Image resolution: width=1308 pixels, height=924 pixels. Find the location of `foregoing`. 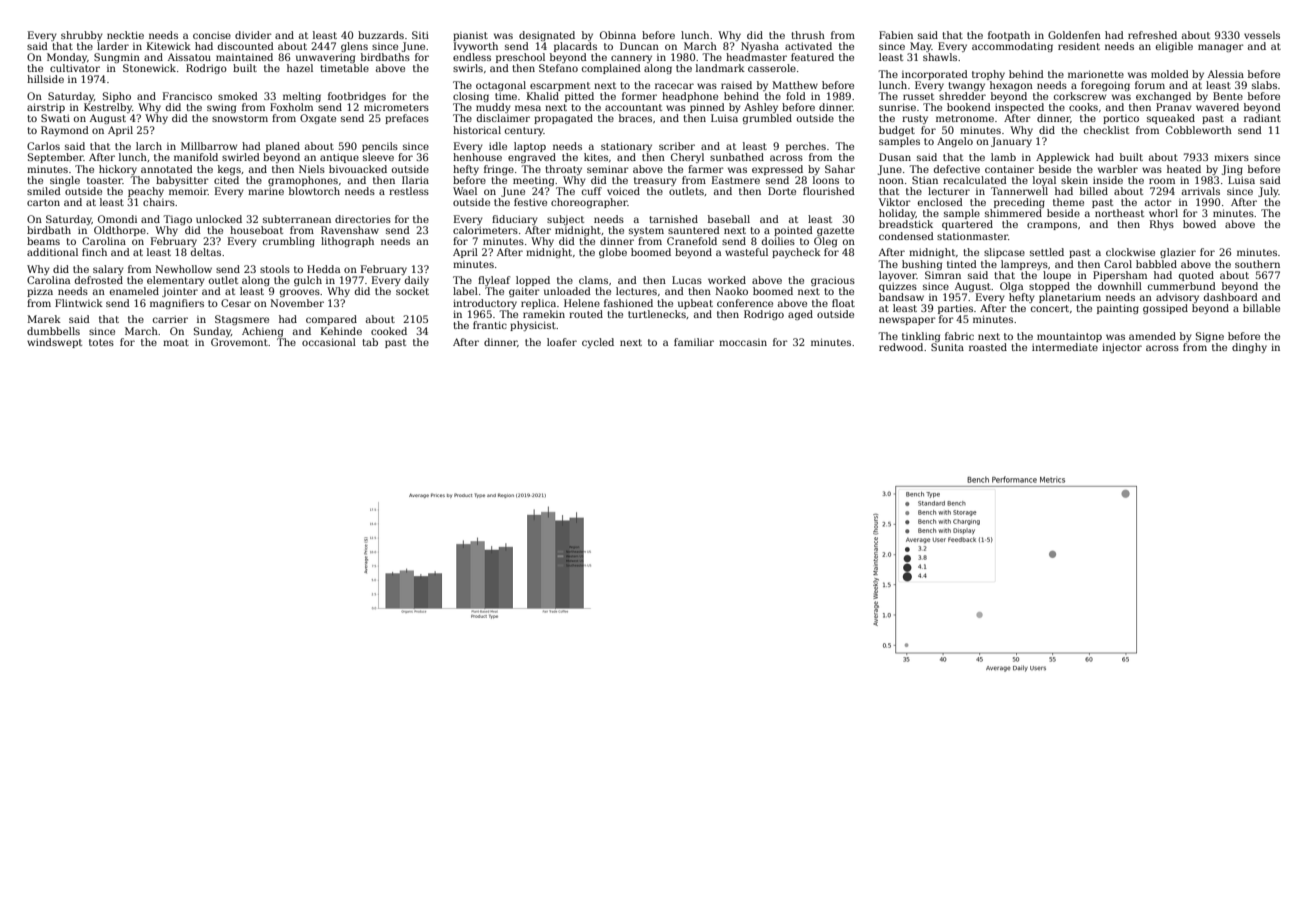

foregoing is located at coordinates (1105, 86).
